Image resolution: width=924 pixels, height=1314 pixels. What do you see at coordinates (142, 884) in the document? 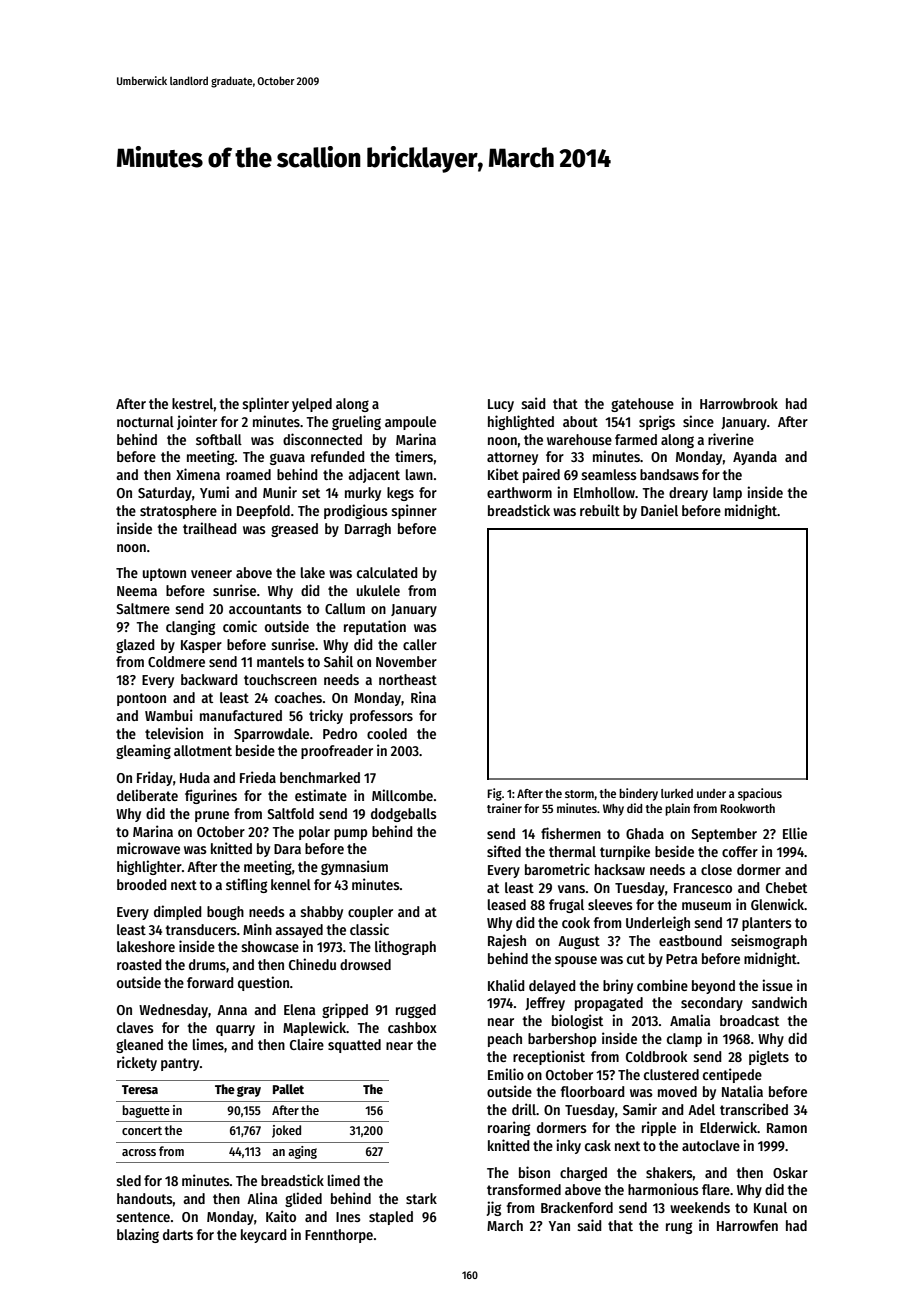
I see `brooded` at bounding box center [142, 884].
